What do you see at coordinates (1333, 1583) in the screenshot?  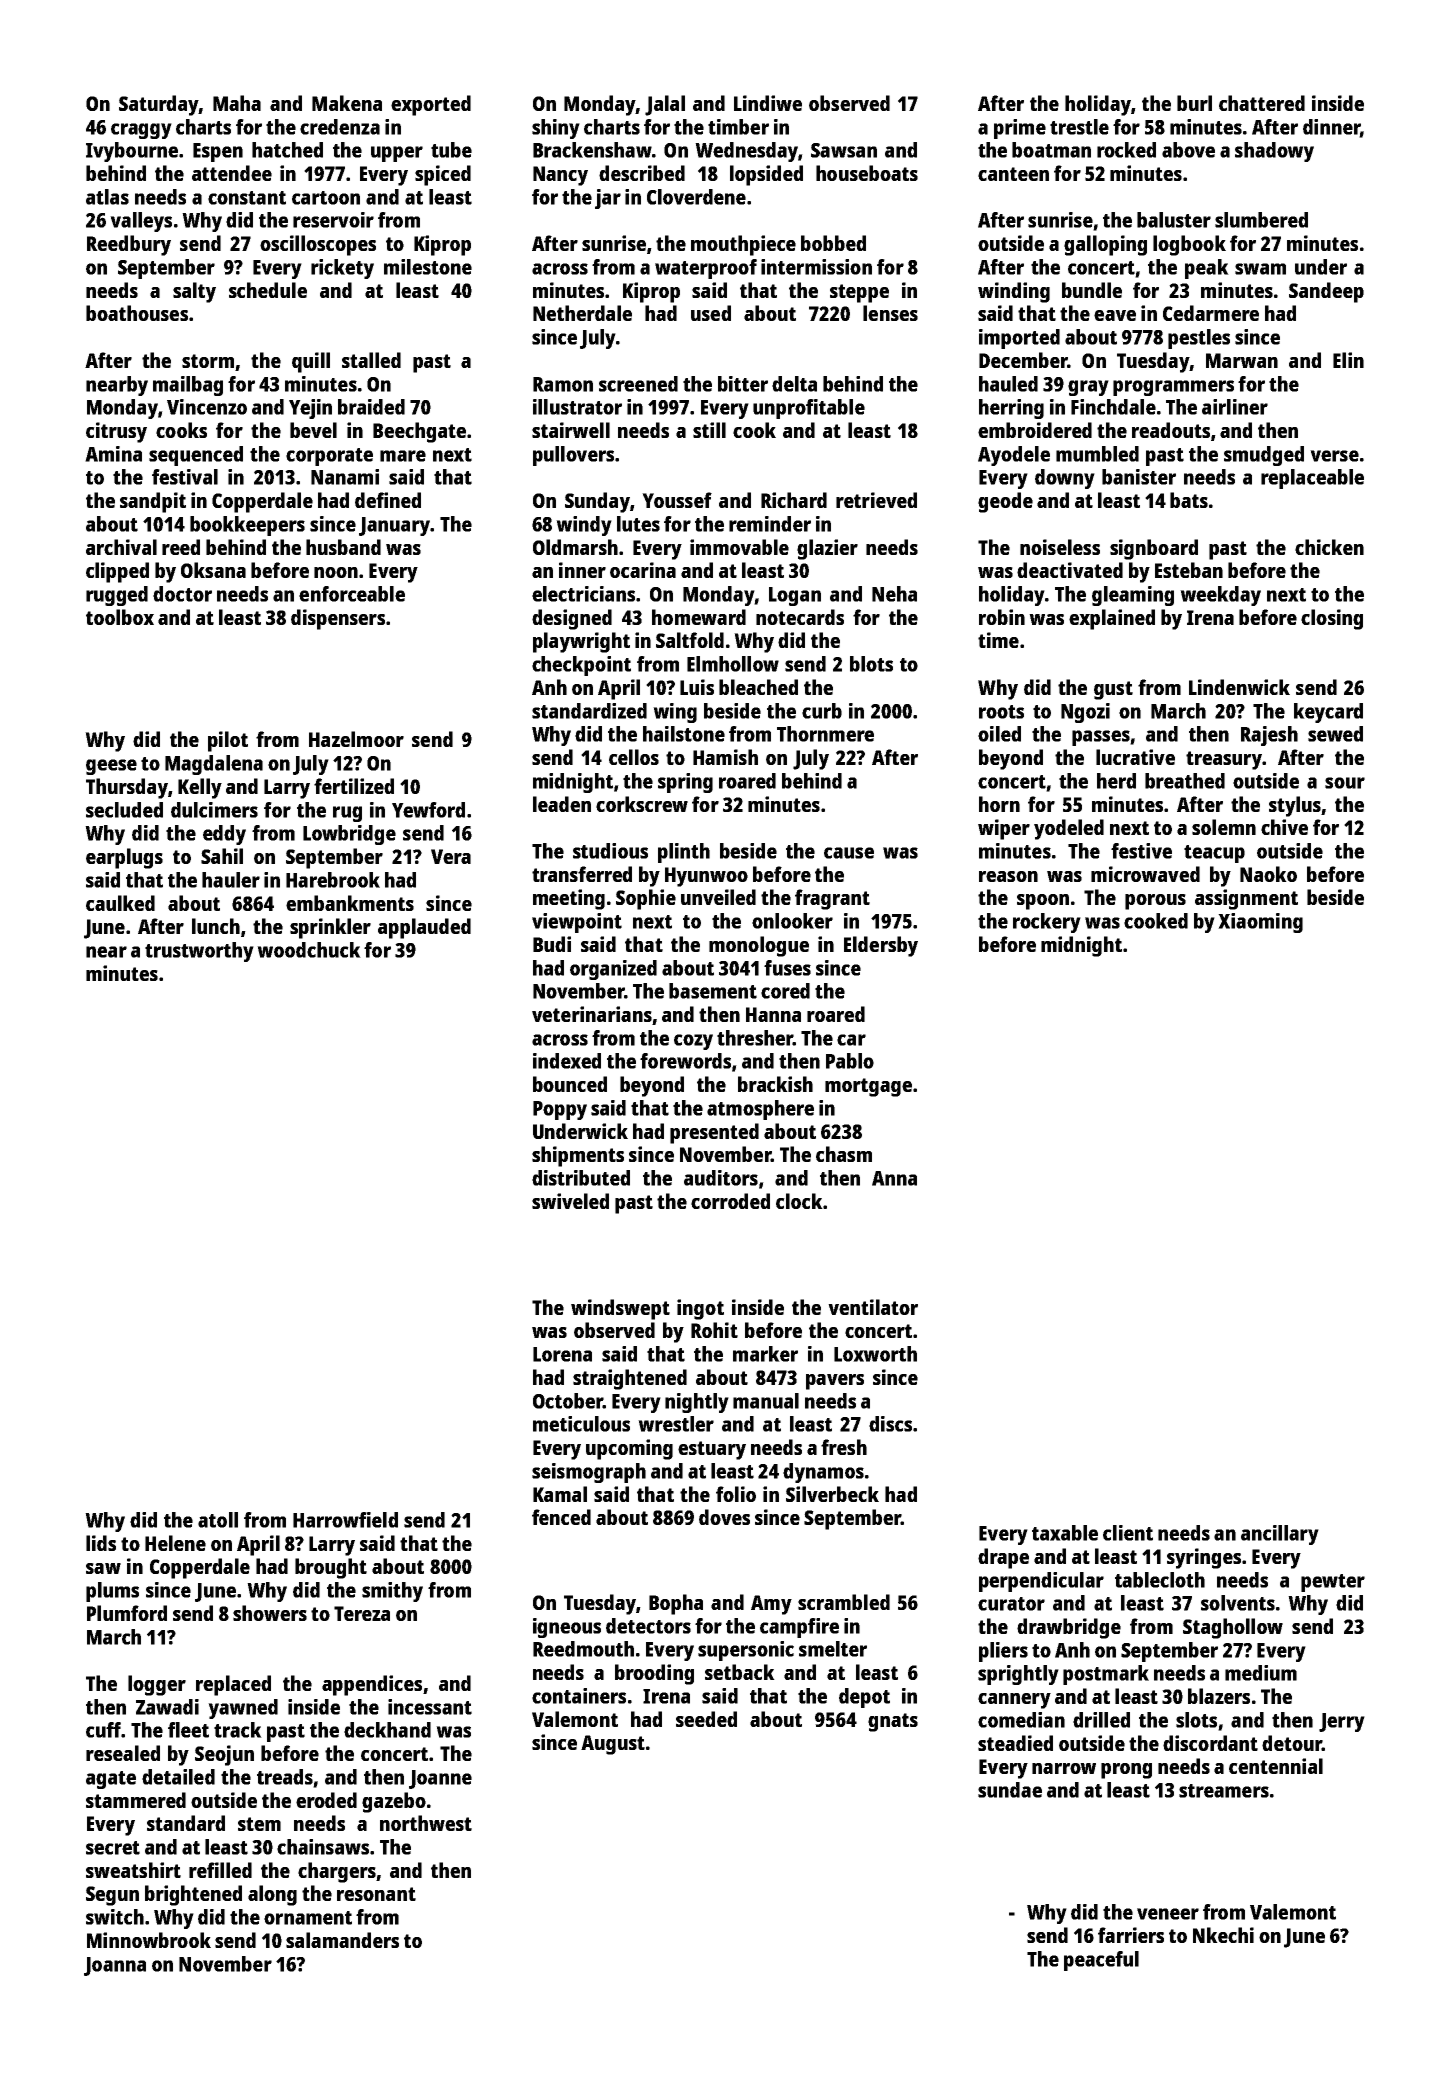 I see `pewter` at bounding box center [1333, 1583].
